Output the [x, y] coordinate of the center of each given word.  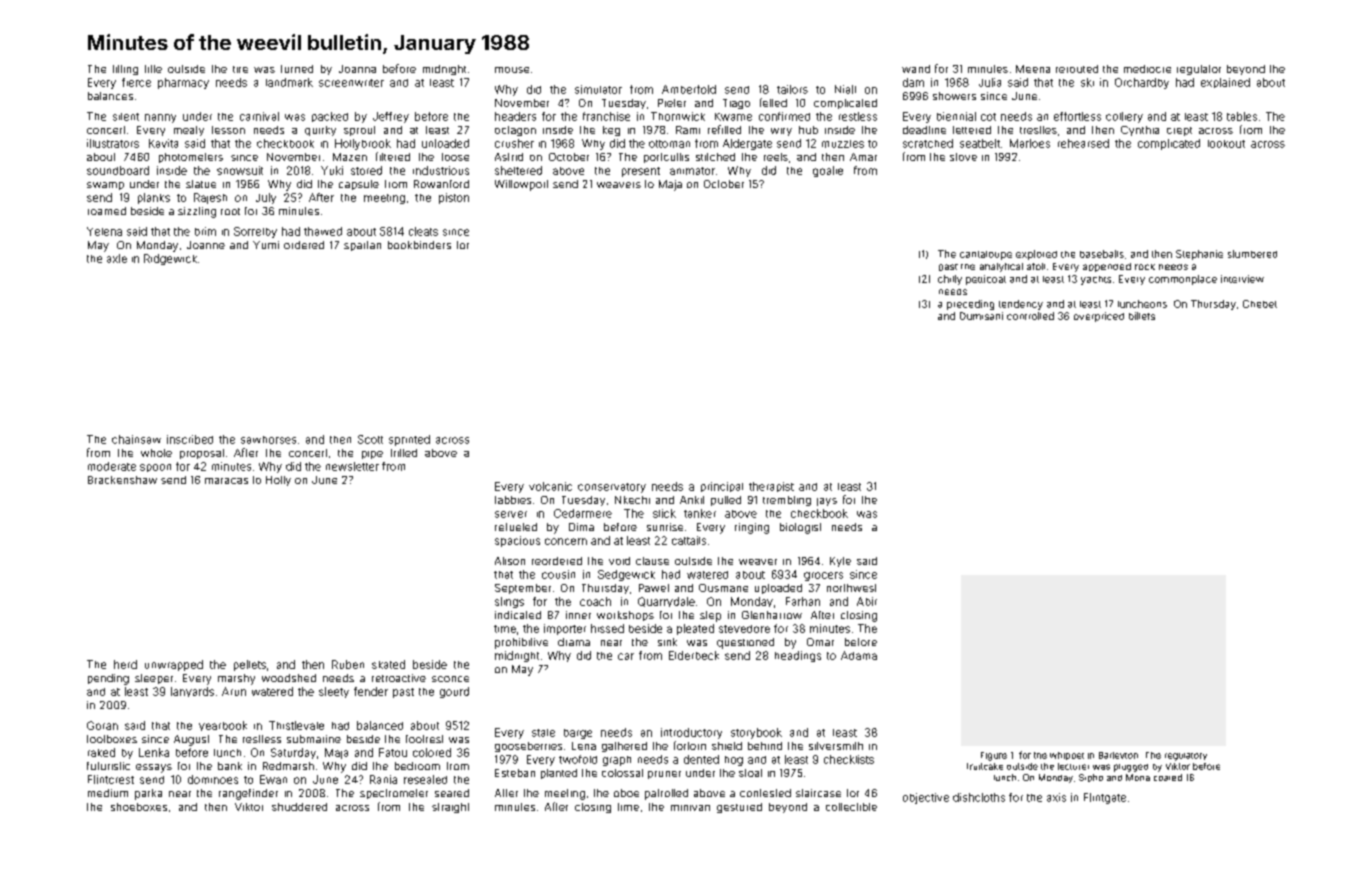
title [153, 69]
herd [125, 664]
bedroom [417, 766]
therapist [771, 487]
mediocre [1147, 69]
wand [916, 69]
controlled [1030, 316]
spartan [362, 246]
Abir [867, 601]
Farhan [803, 601]
